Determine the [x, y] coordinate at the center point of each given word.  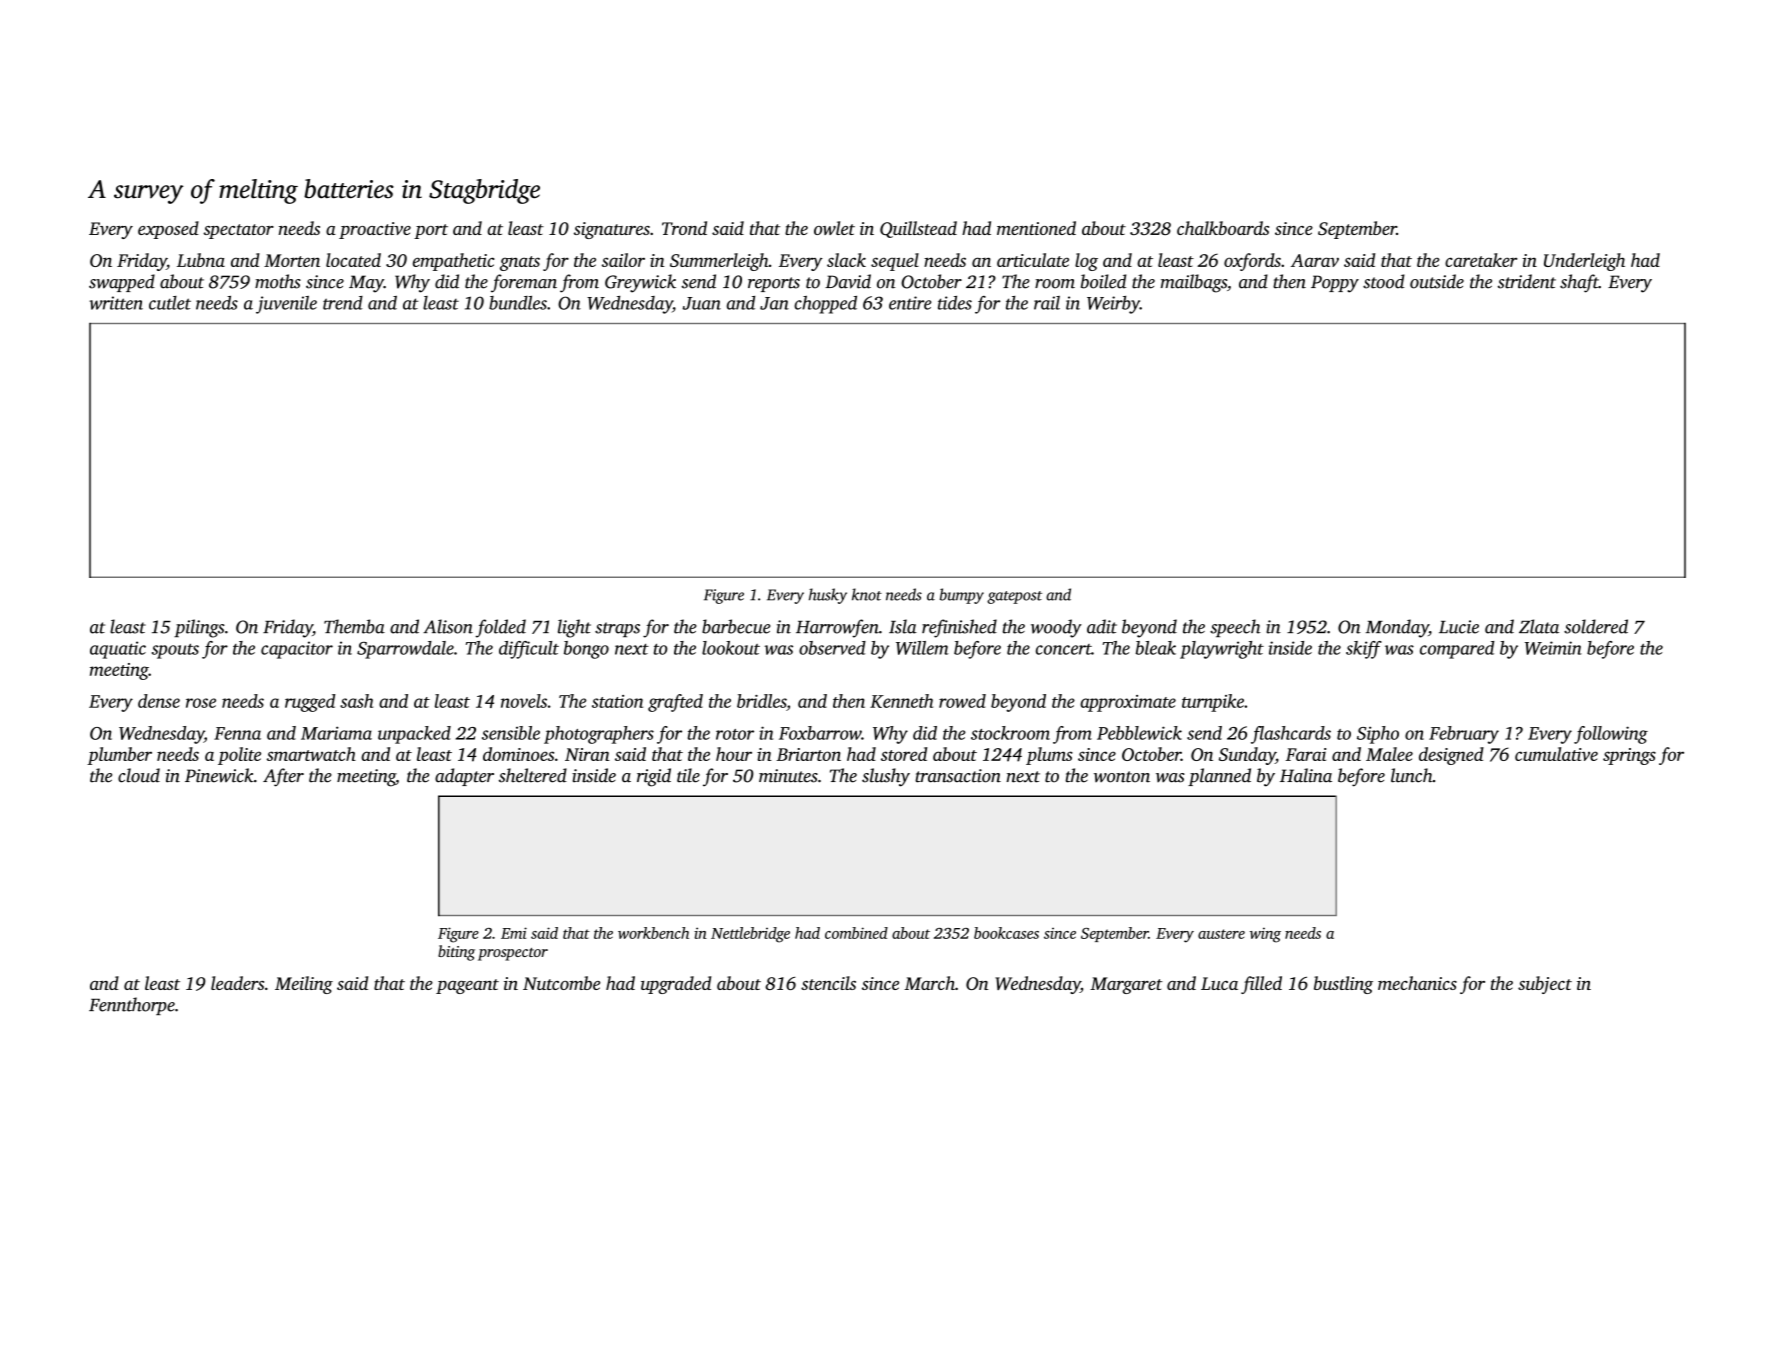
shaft [1579, 283]
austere [1221, 934]
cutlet [170, 303]
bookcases [1006, 933]
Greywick [640, 283]
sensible [511, 733]
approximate [1128, 703]
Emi [514, 933]
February [1464, 735]
